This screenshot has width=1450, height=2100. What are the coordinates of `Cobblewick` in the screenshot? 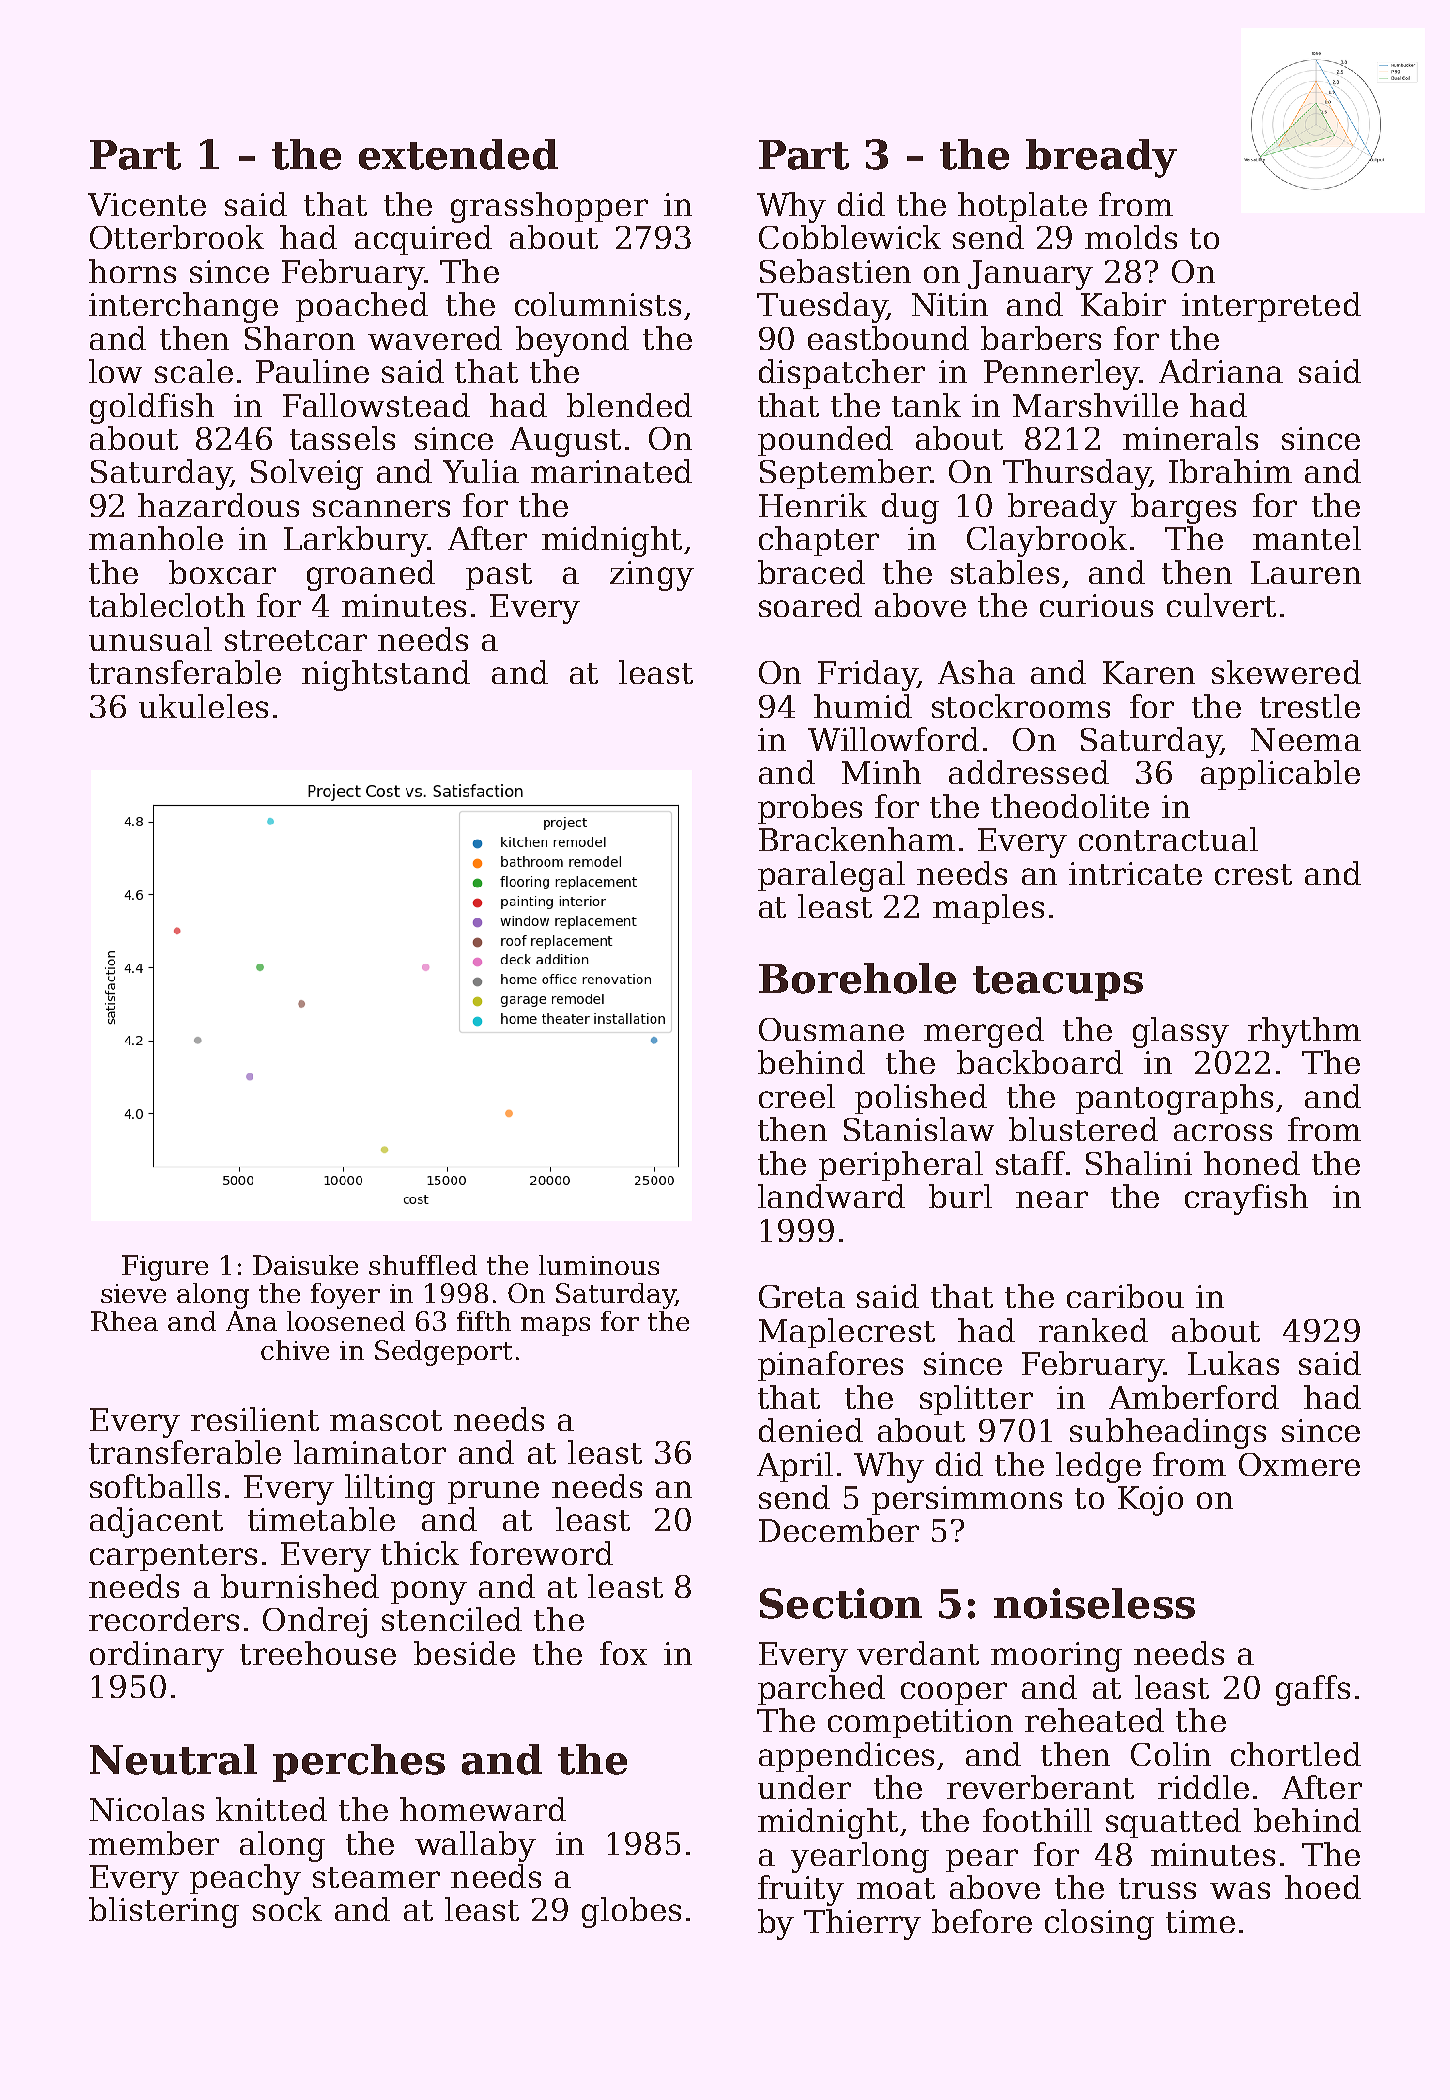 It's located at (850, 237).
